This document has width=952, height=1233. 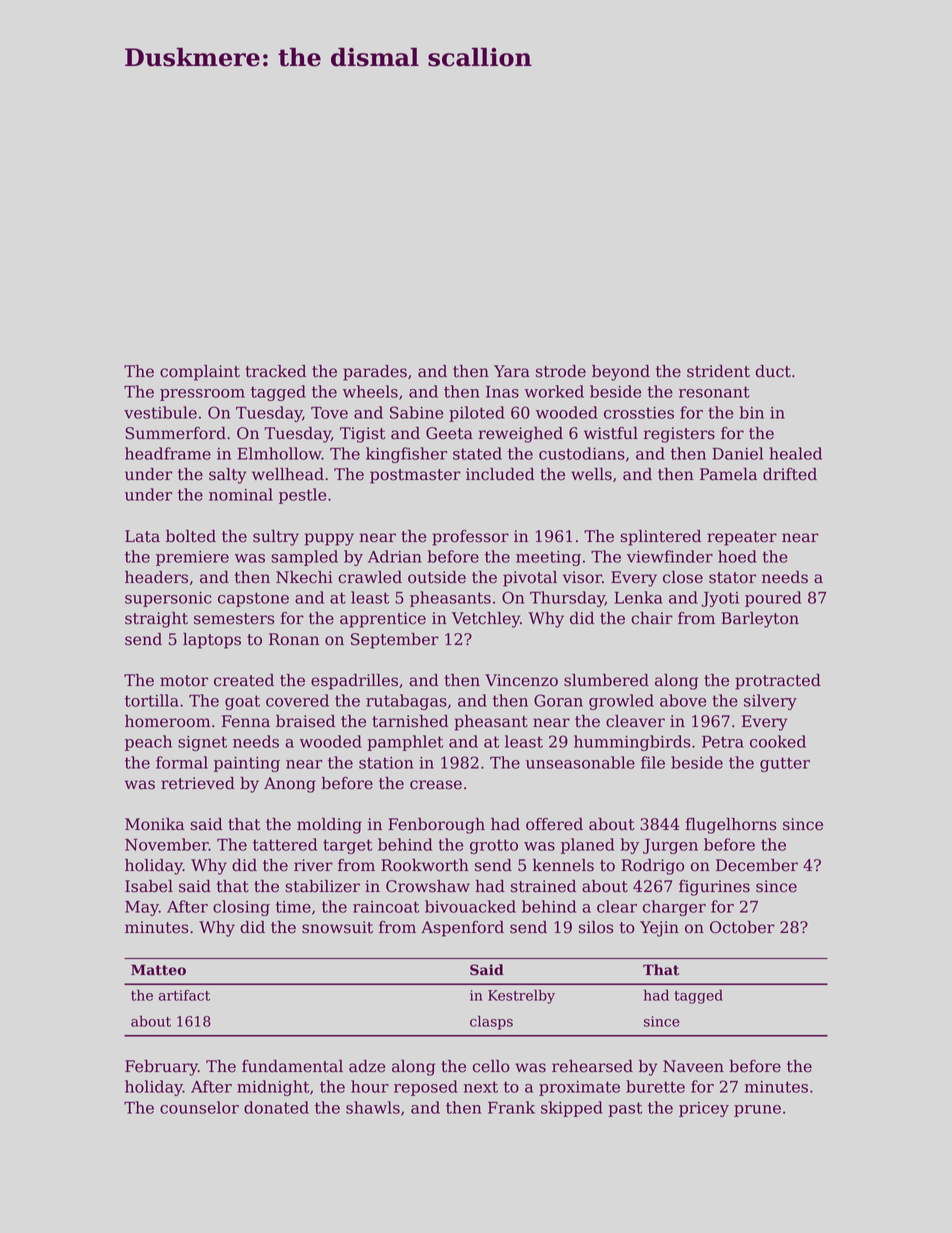 What do you see at coordinates (591, 474) in the document?
I see `wells` at bounding box center [591, 474].
